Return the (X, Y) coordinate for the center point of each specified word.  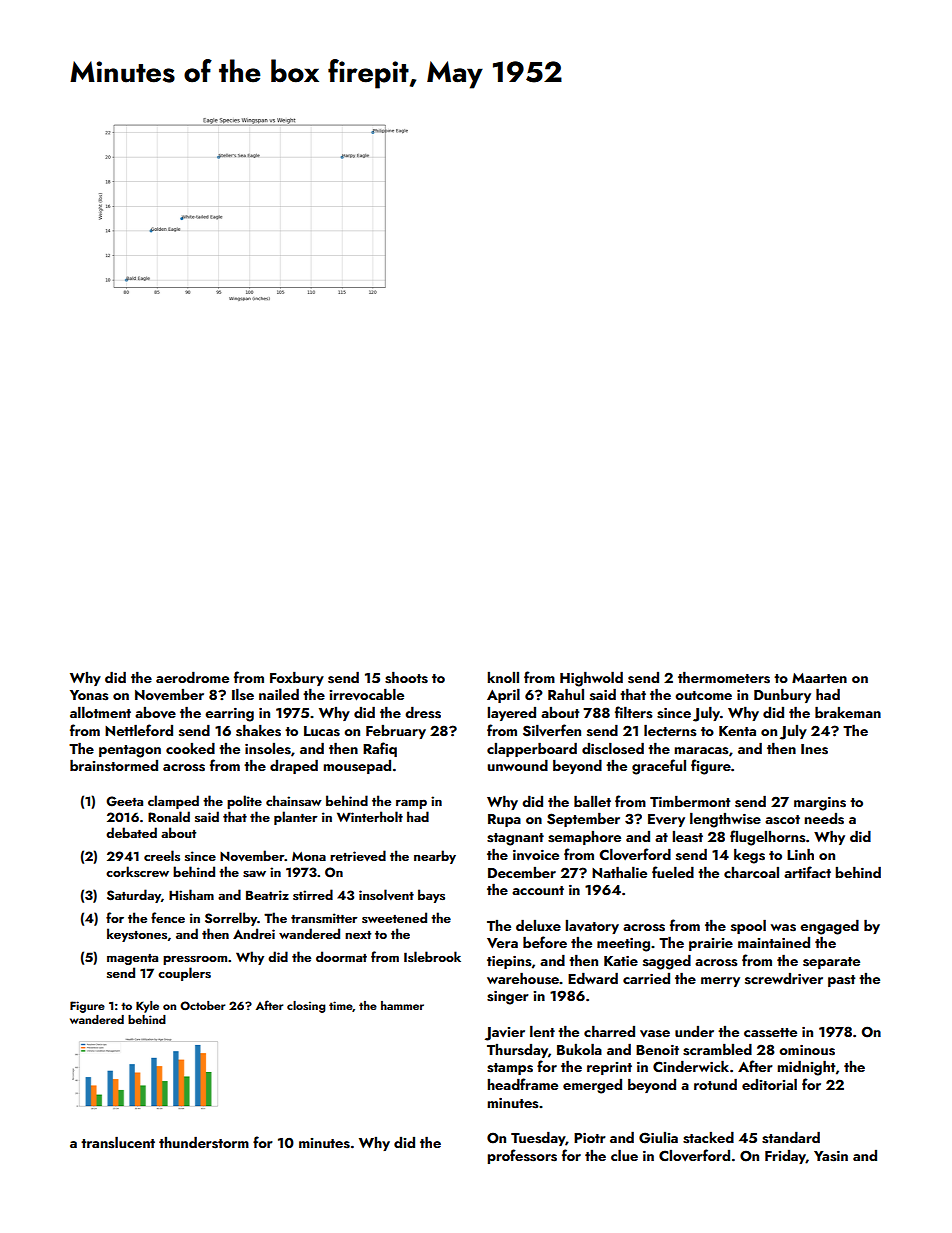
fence (168, 917)
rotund (715, 1084)
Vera (502, 943)
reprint (609, 1068)
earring (229, 715)
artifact (807, 872)
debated (131, 832)
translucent (118, 1142)
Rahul (566, 694)
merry (720, 982)
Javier (505, 1034)
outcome (703, 695)
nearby (435, 857)
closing (306, 1007)
